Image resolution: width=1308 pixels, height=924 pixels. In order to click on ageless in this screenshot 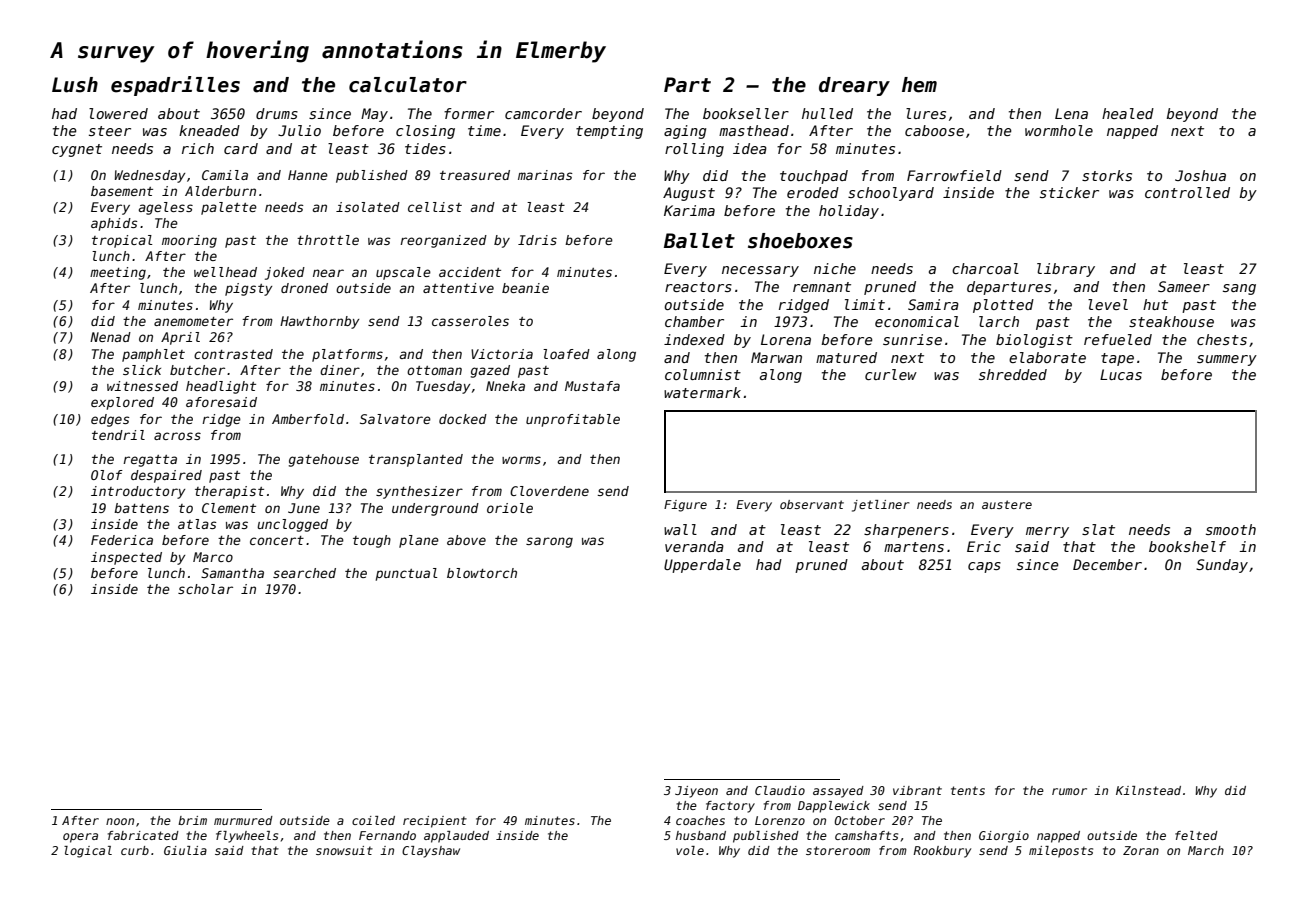, I will do `click(165, 208)`.
